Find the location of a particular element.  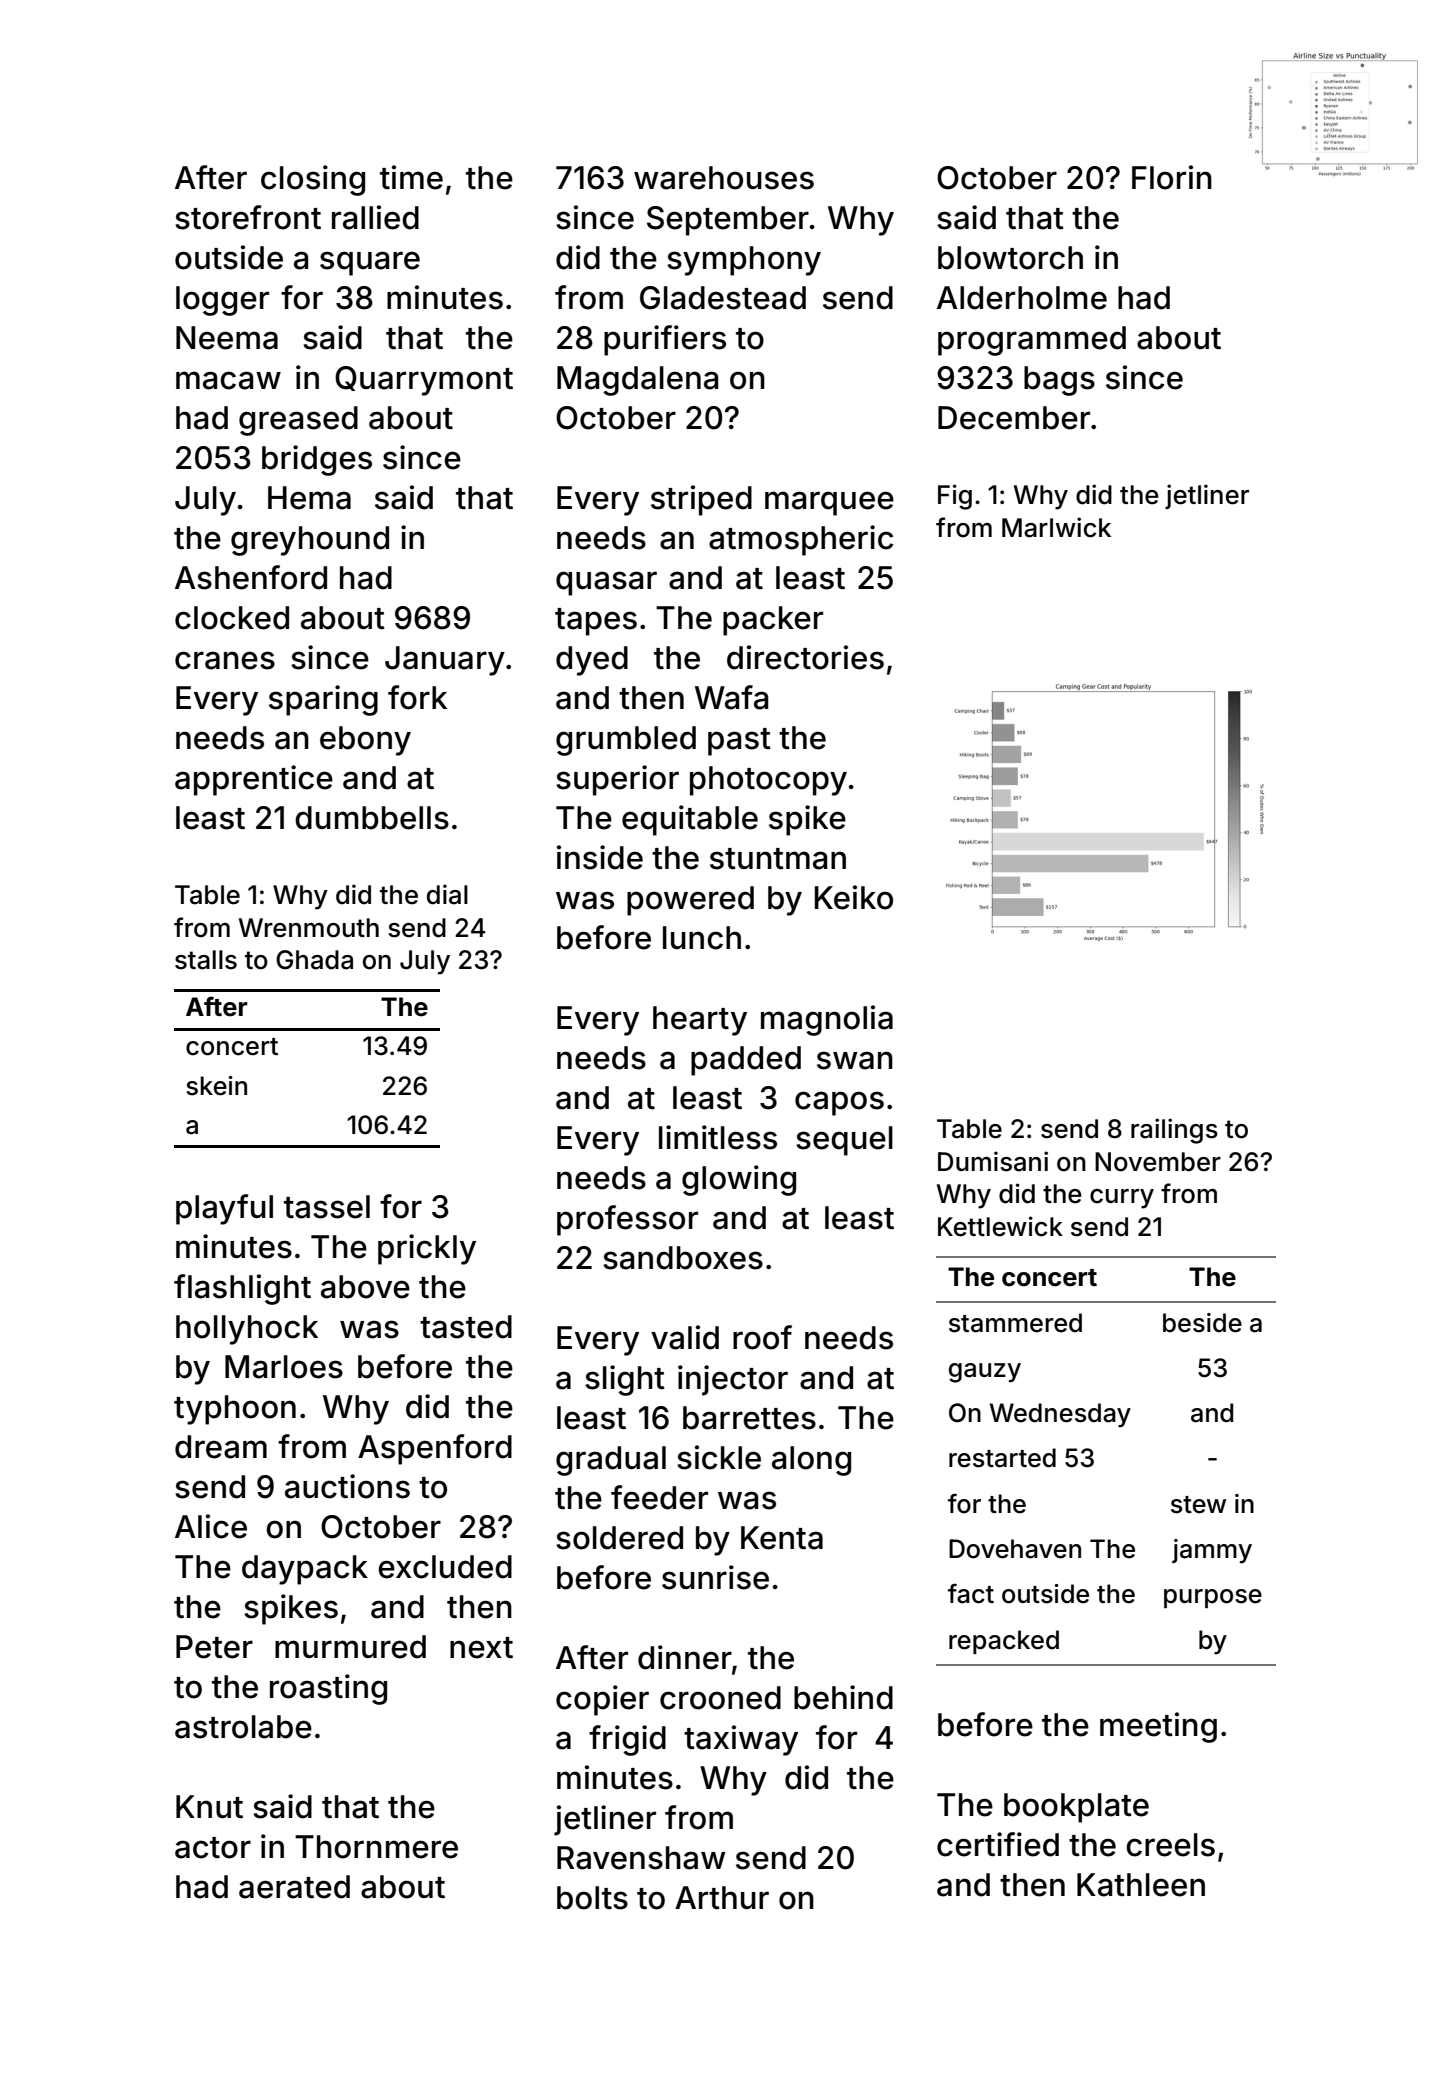

cranes is located at coordinates (225, 660).
